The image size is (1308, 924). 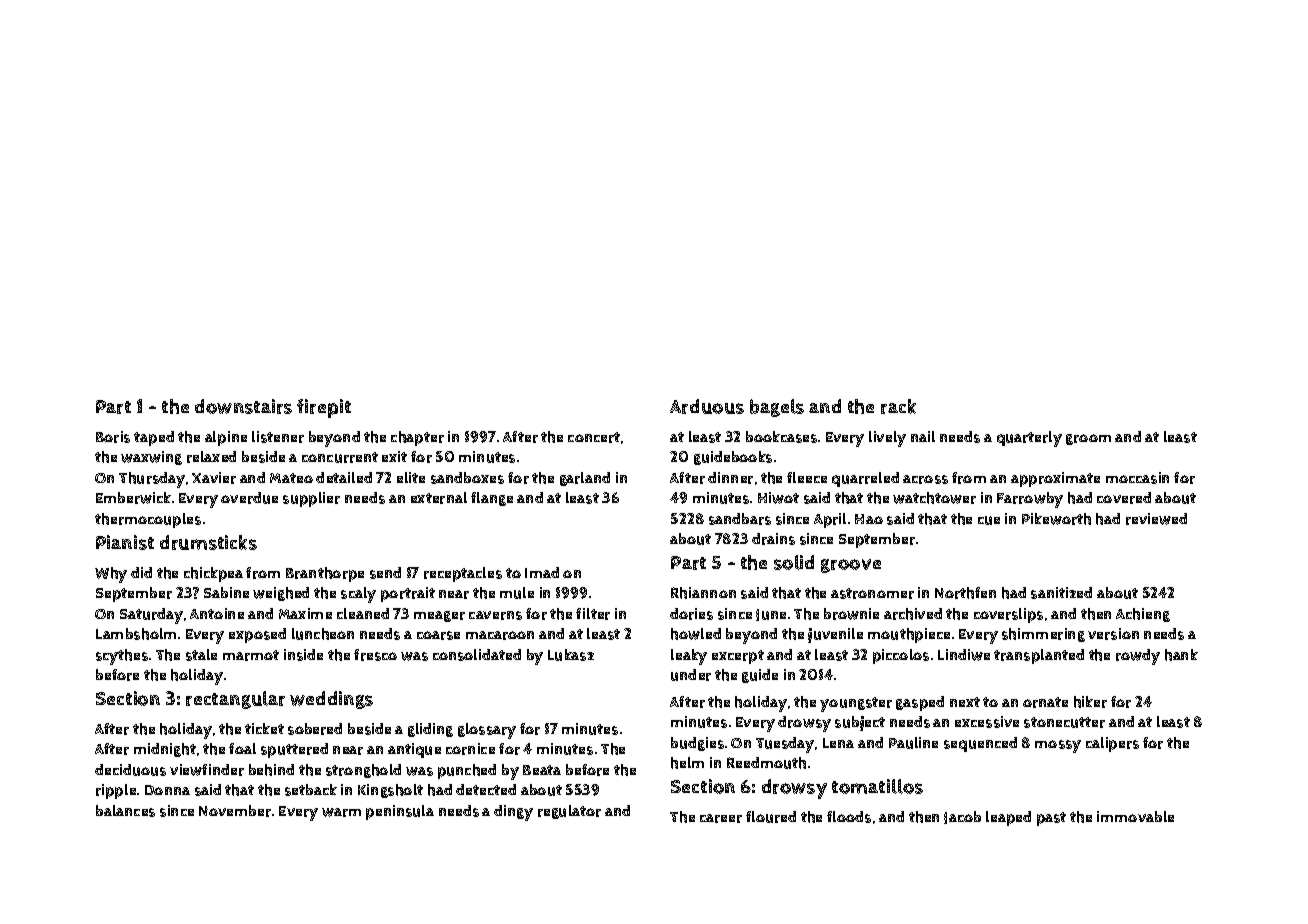 I want to click on budgies, so click(x=697, y=744).
